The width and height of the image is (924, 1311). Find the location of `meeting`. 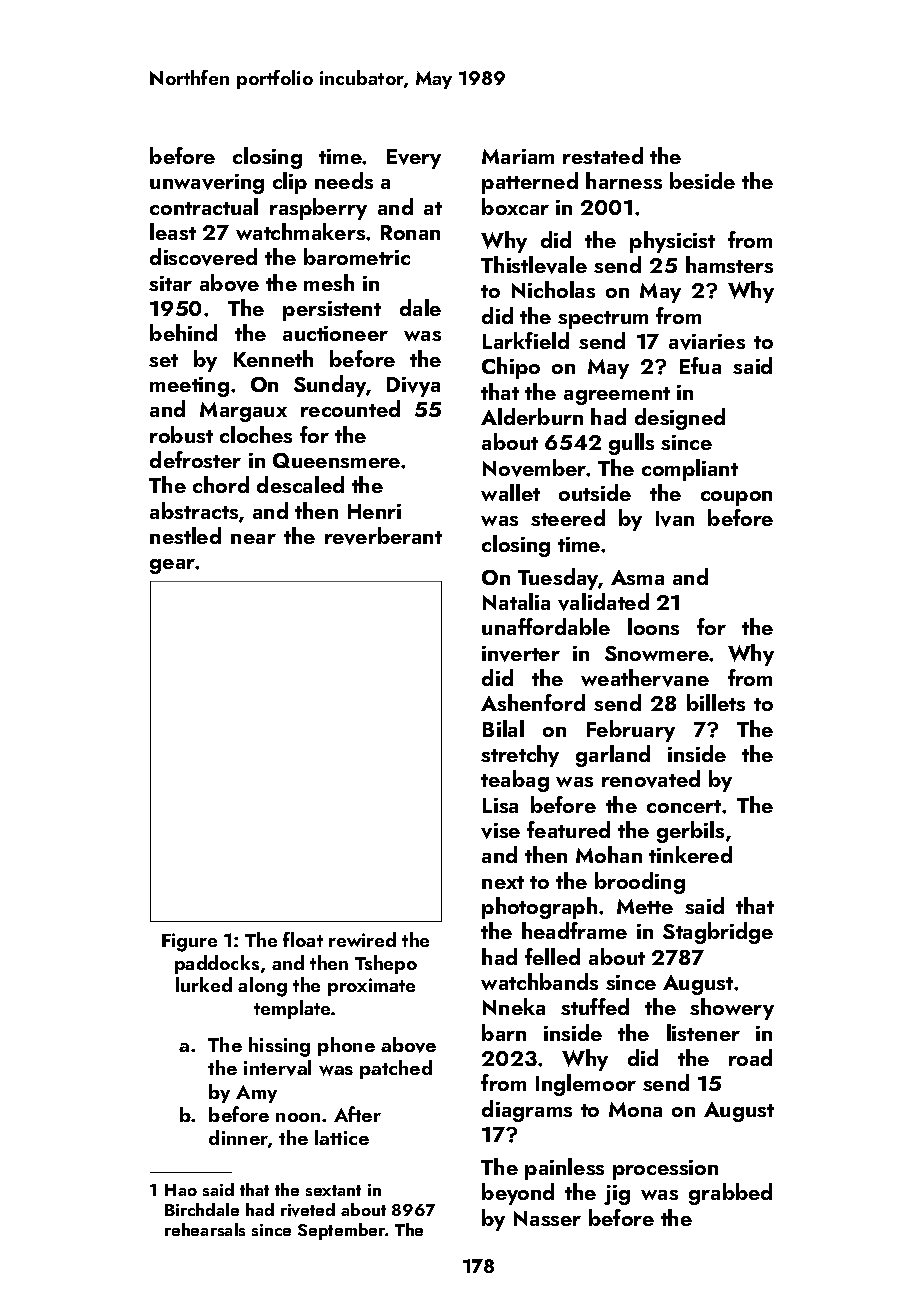

meeting is located at coordinates (189, 387).
